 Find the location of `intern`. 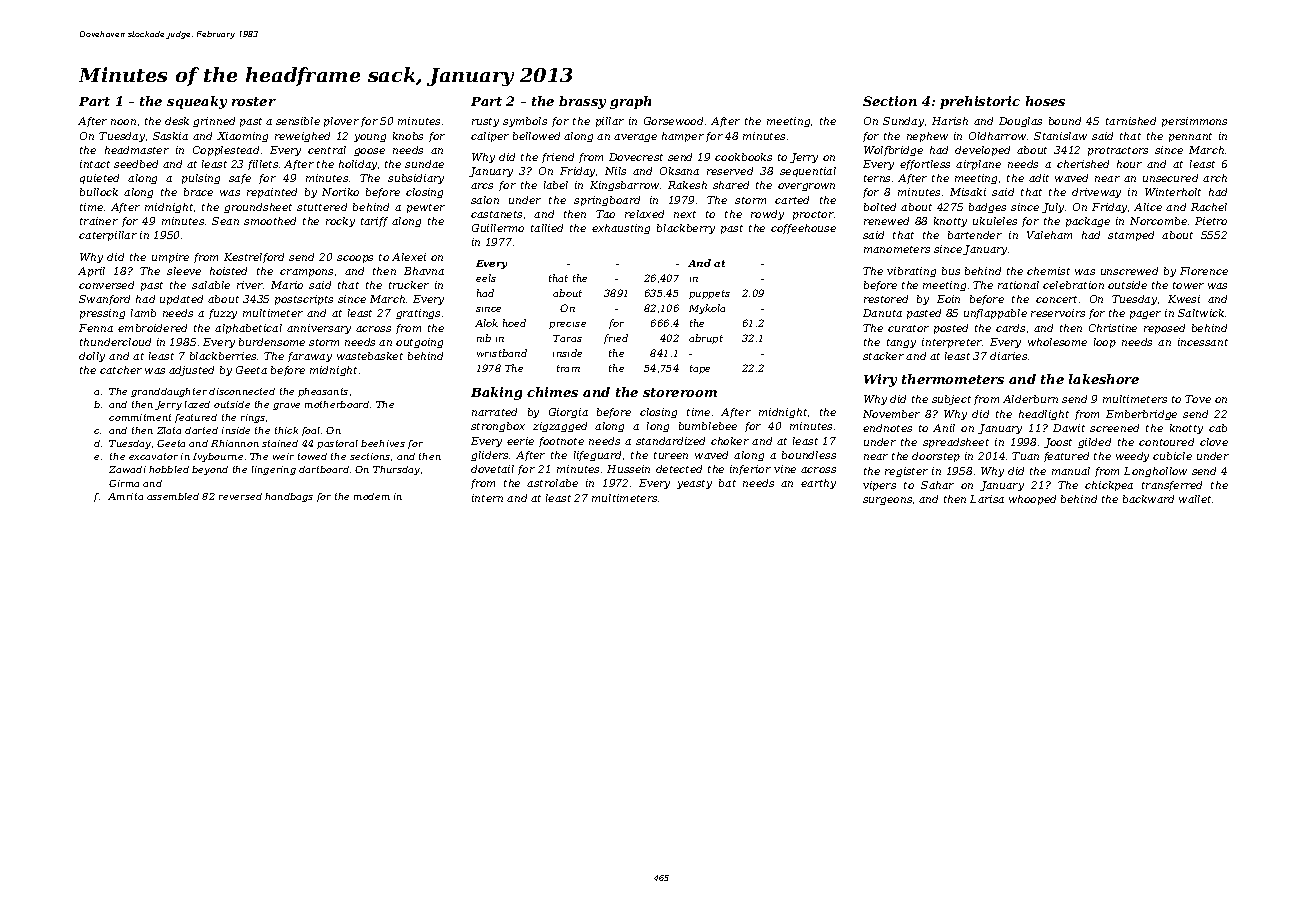

intern is located at coordinates (487, 498).
